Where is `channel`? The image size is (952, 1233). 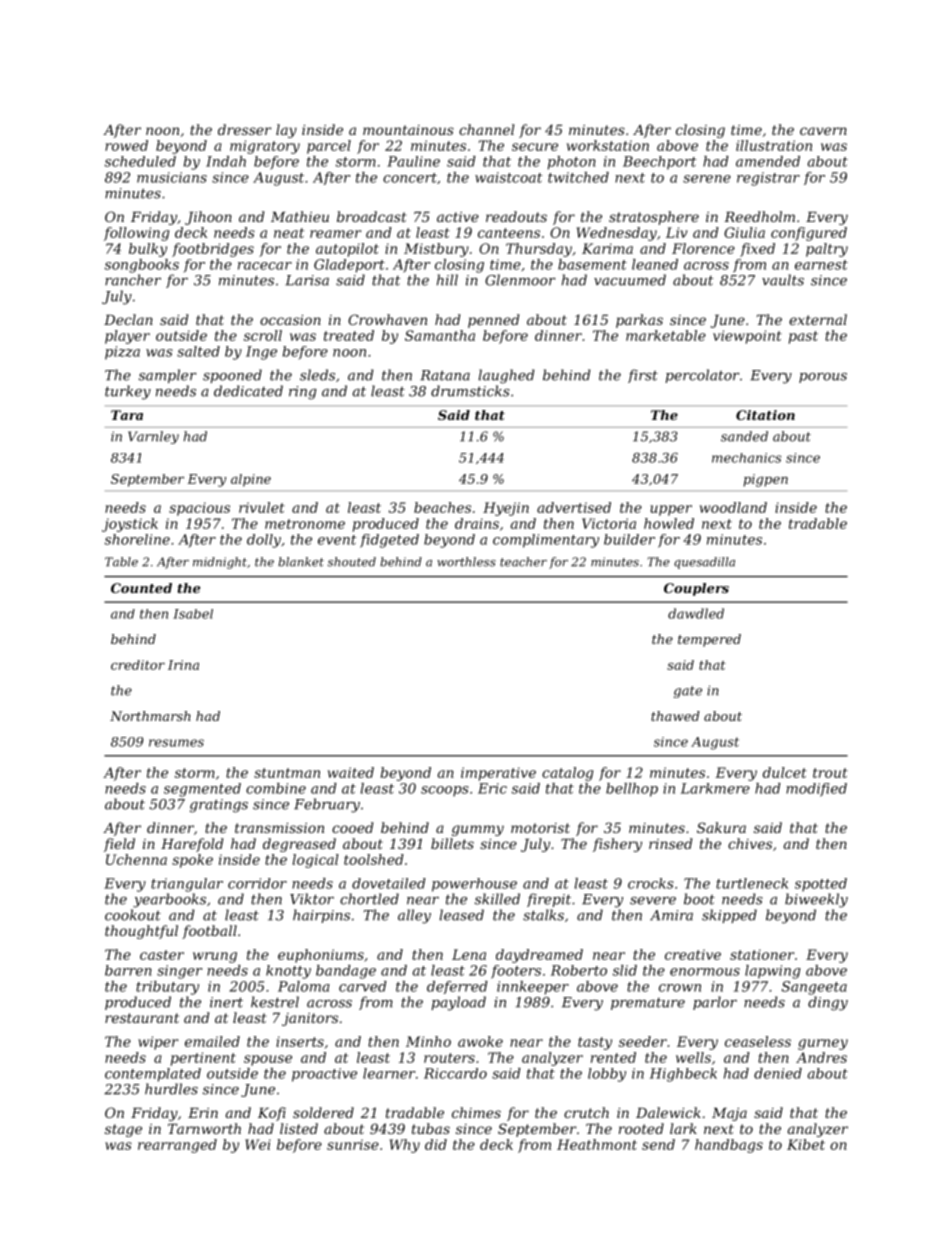 channel is located at coordinates (486, 129).
